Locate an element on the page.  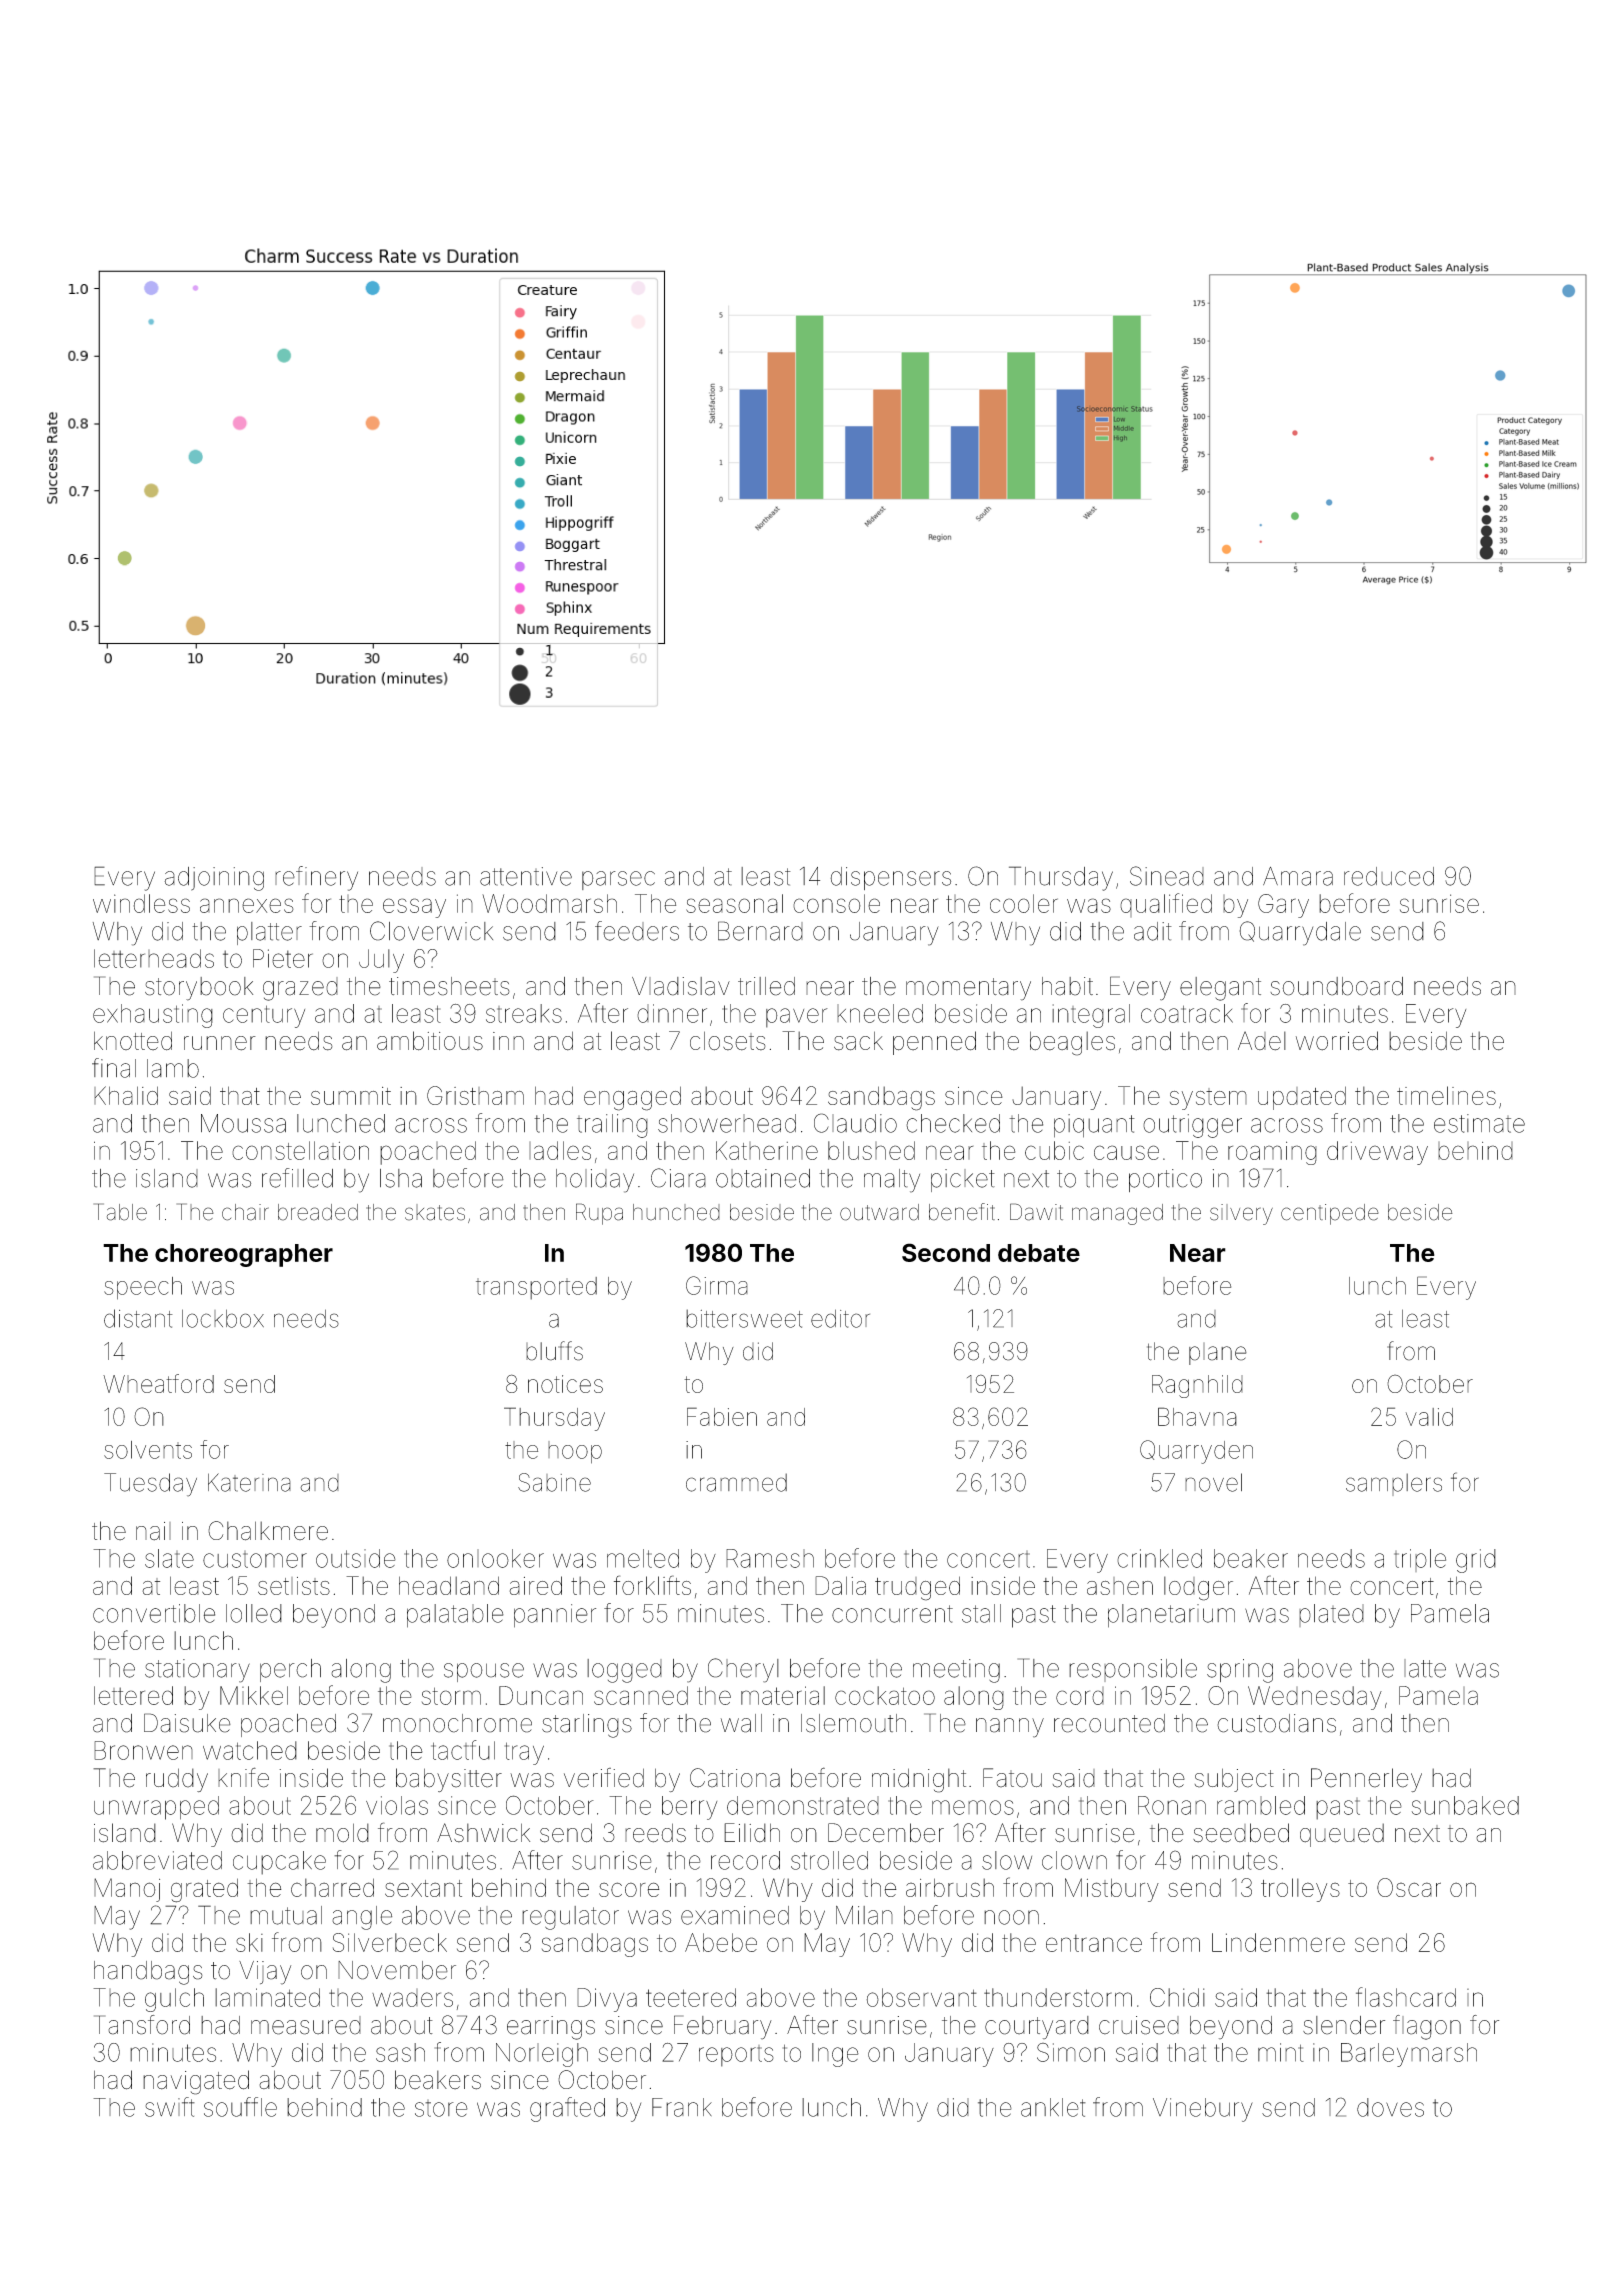
flashcard is located at coordinates (1406, 1997).
